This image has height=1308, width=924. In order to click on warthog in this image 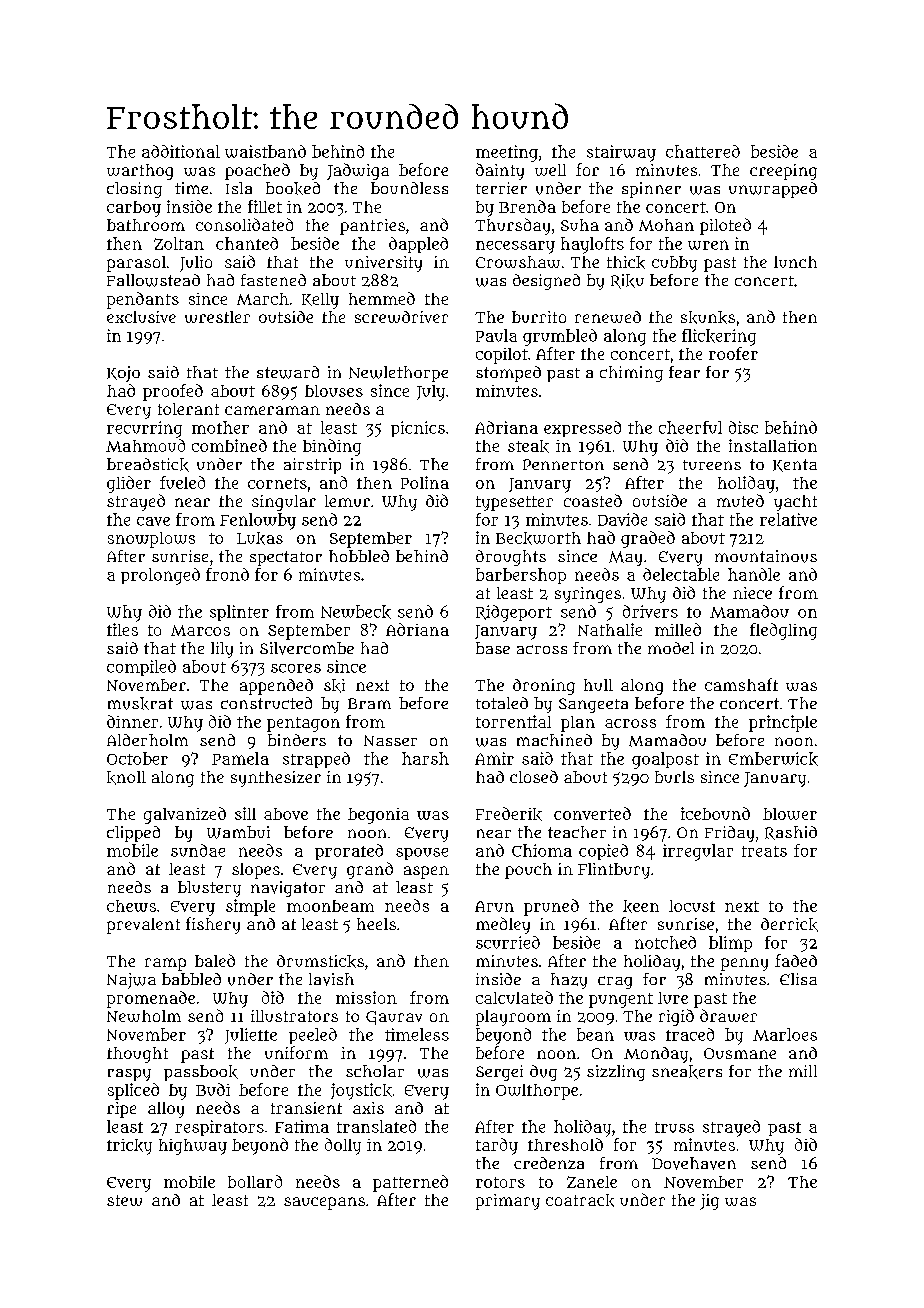, I will do `click(140, 172)`.
